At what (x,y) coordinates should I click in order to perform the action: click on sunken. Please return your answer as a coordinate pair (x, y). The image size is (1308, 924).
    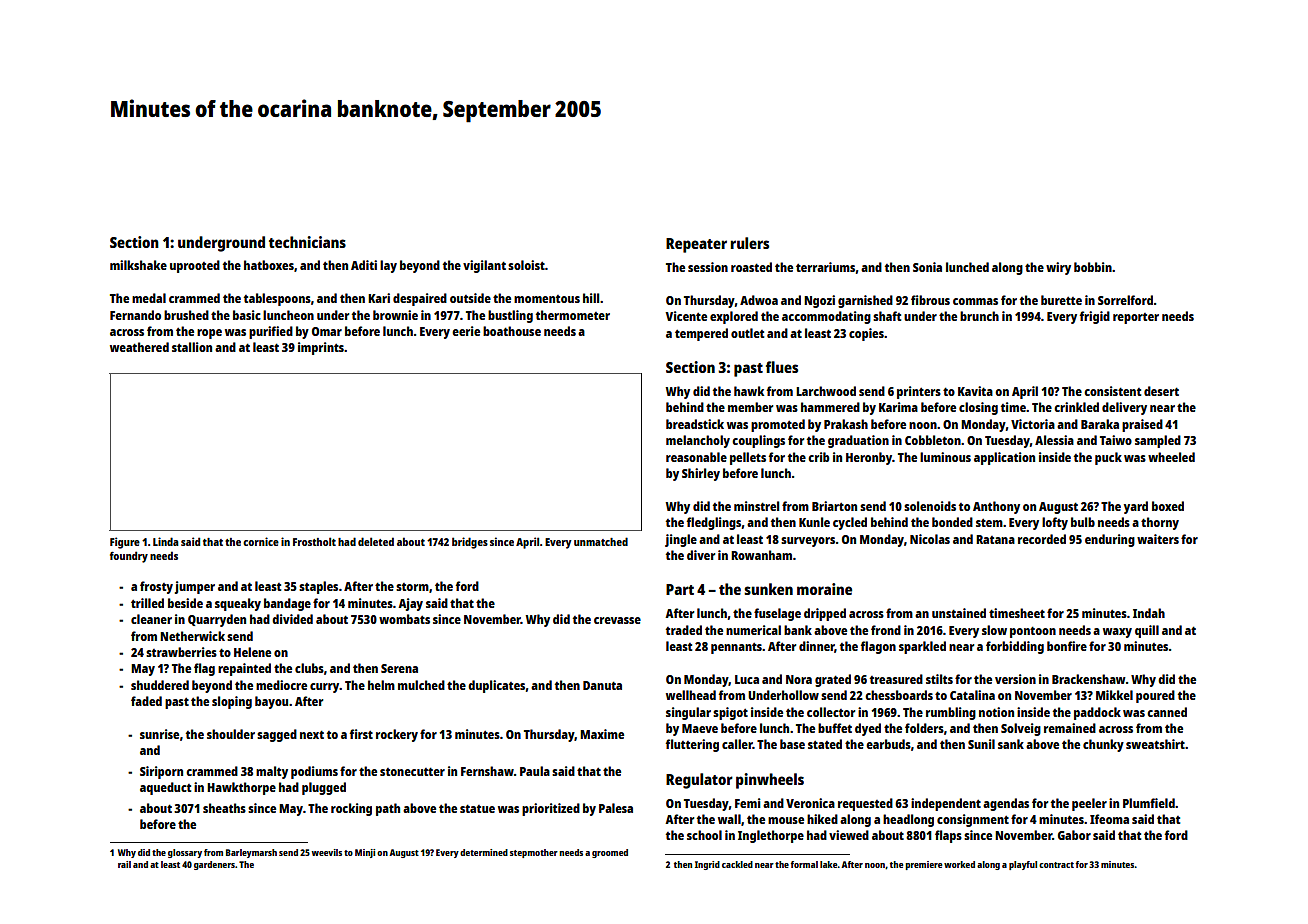
    Looking at the image, I should click on (768, 589).
